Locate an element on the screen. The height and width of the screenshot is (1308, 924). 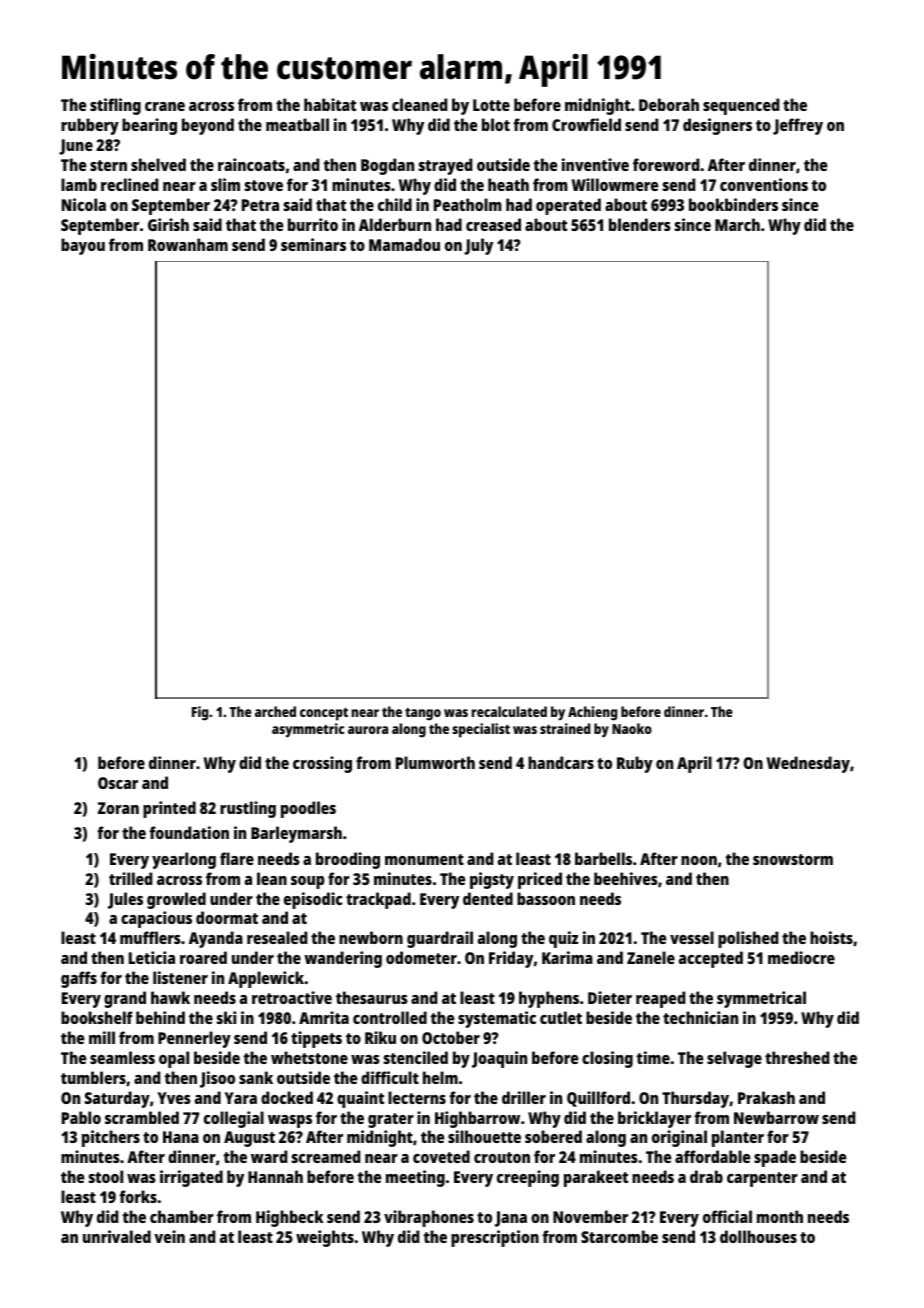
bayou is located at coordinates (83, 246).
